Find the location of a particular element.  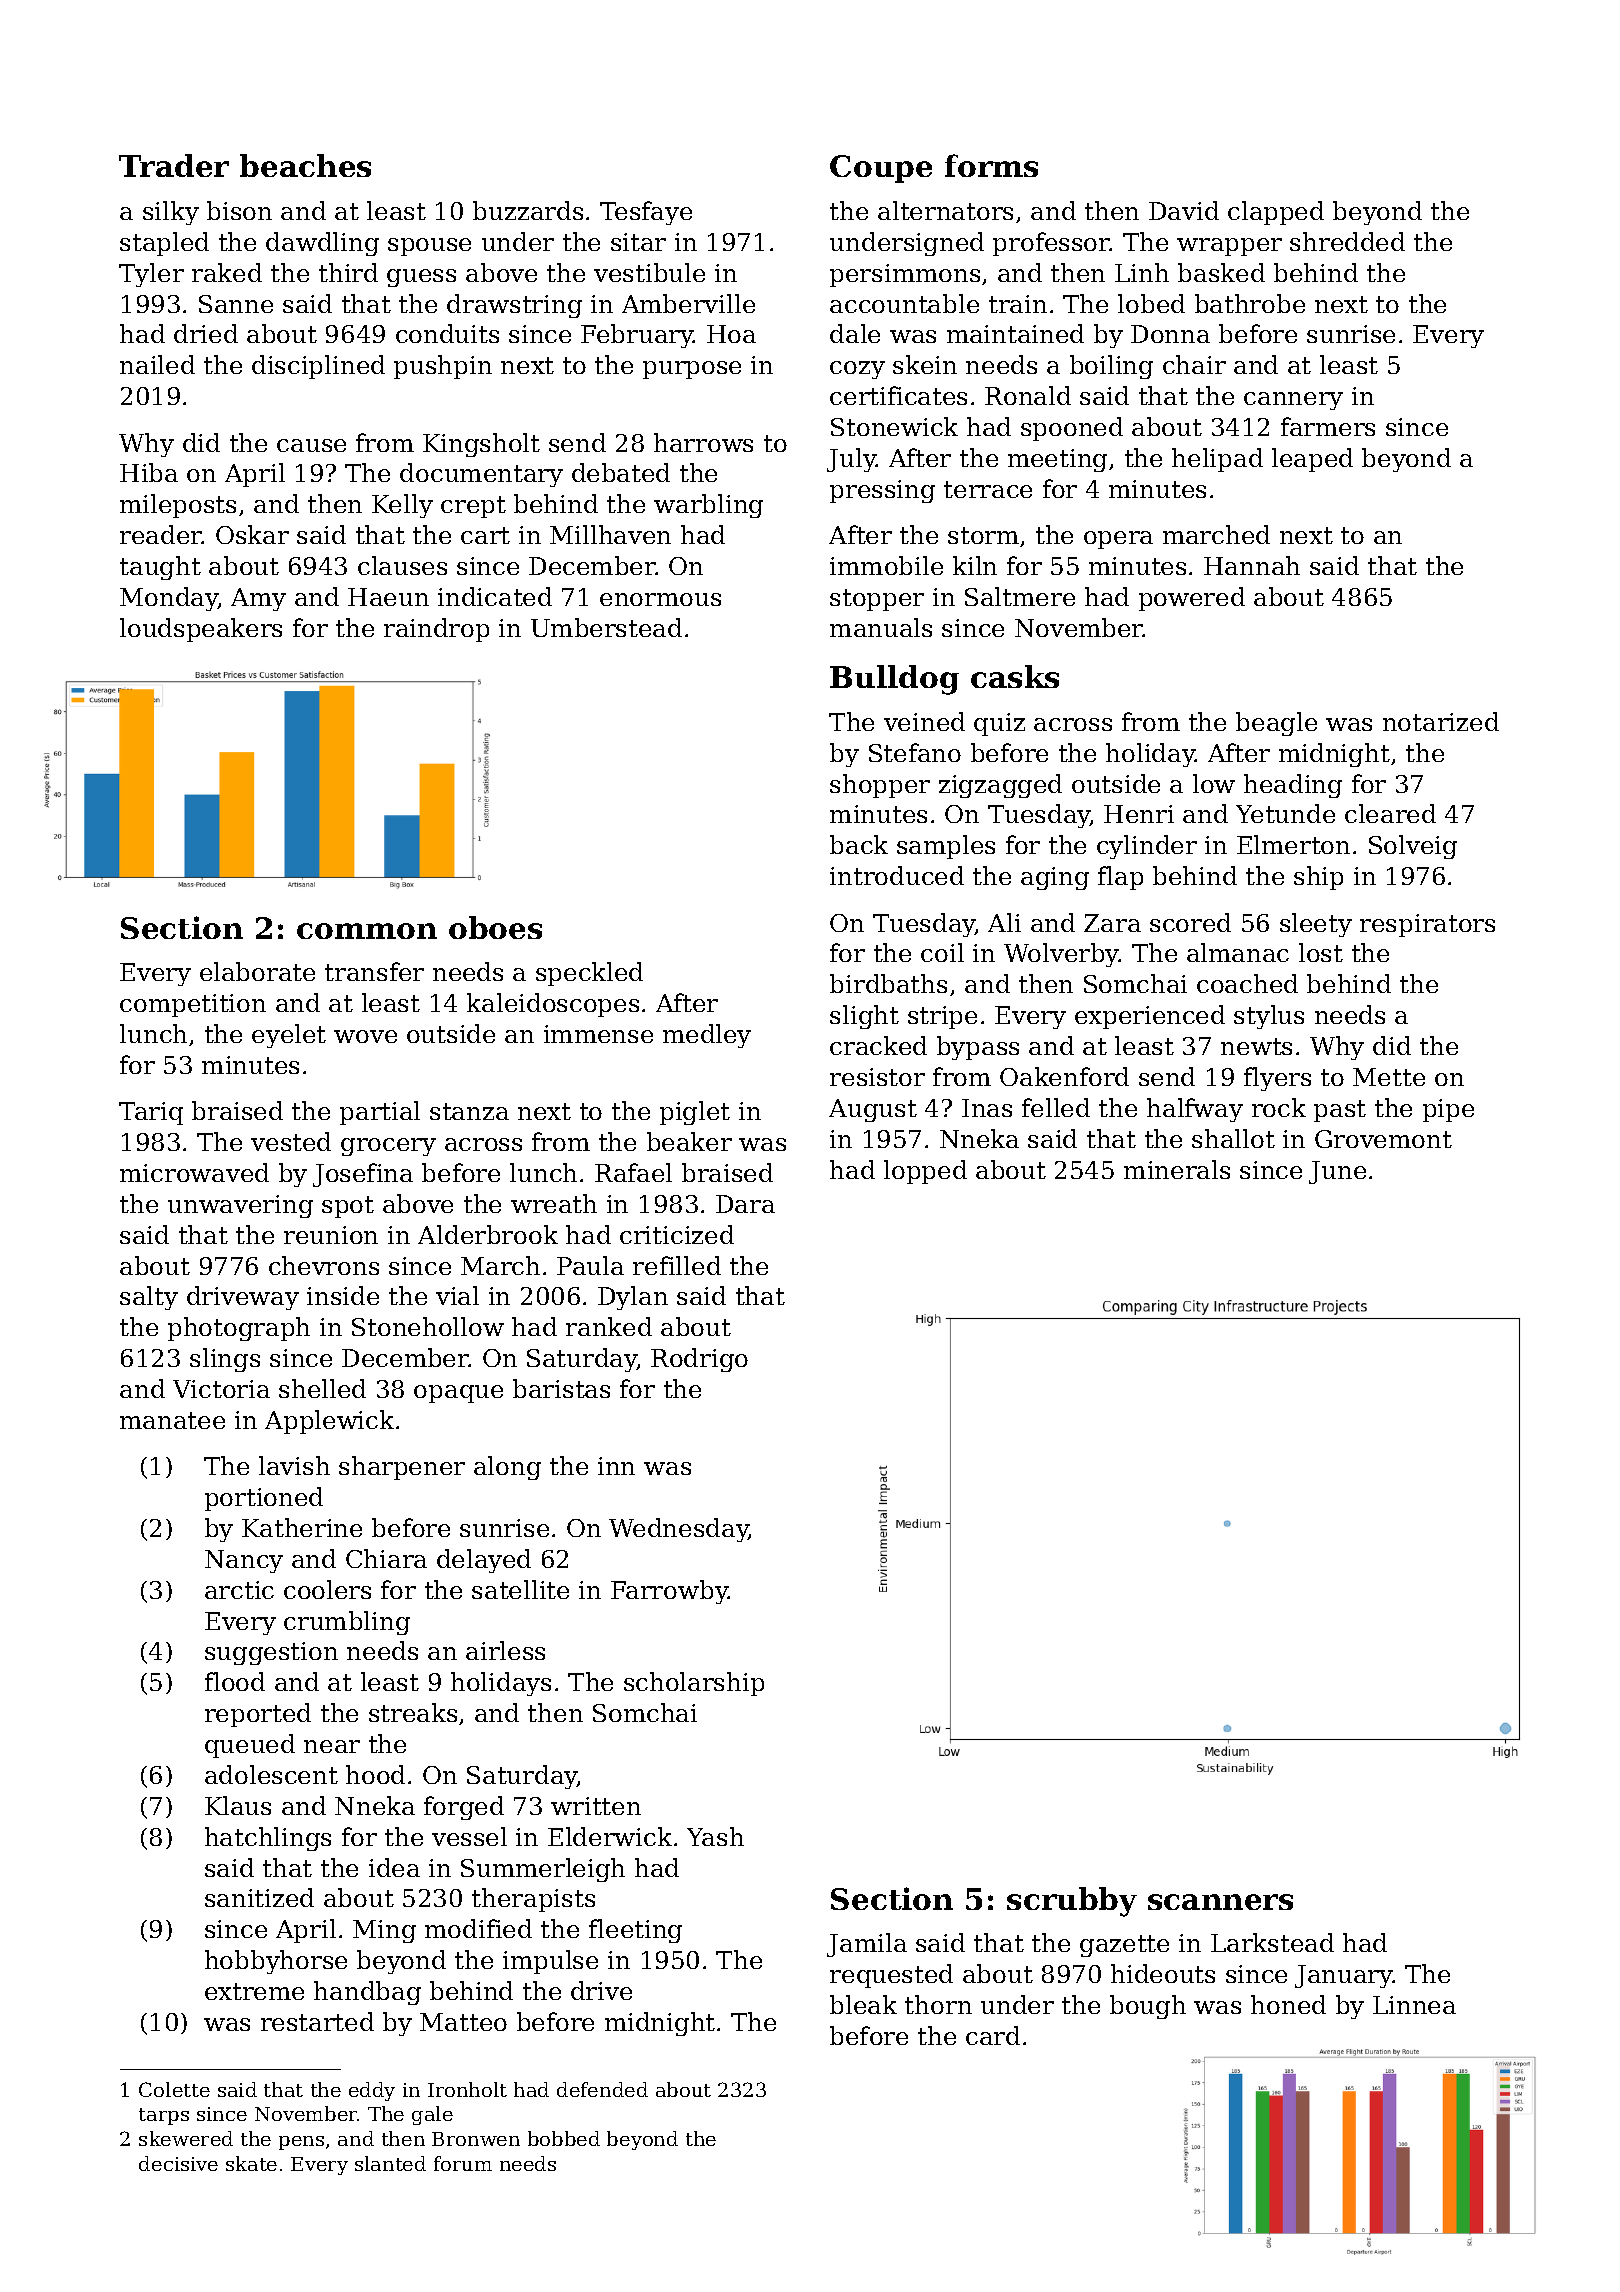

Trader is located at coordinates (174, 165).
